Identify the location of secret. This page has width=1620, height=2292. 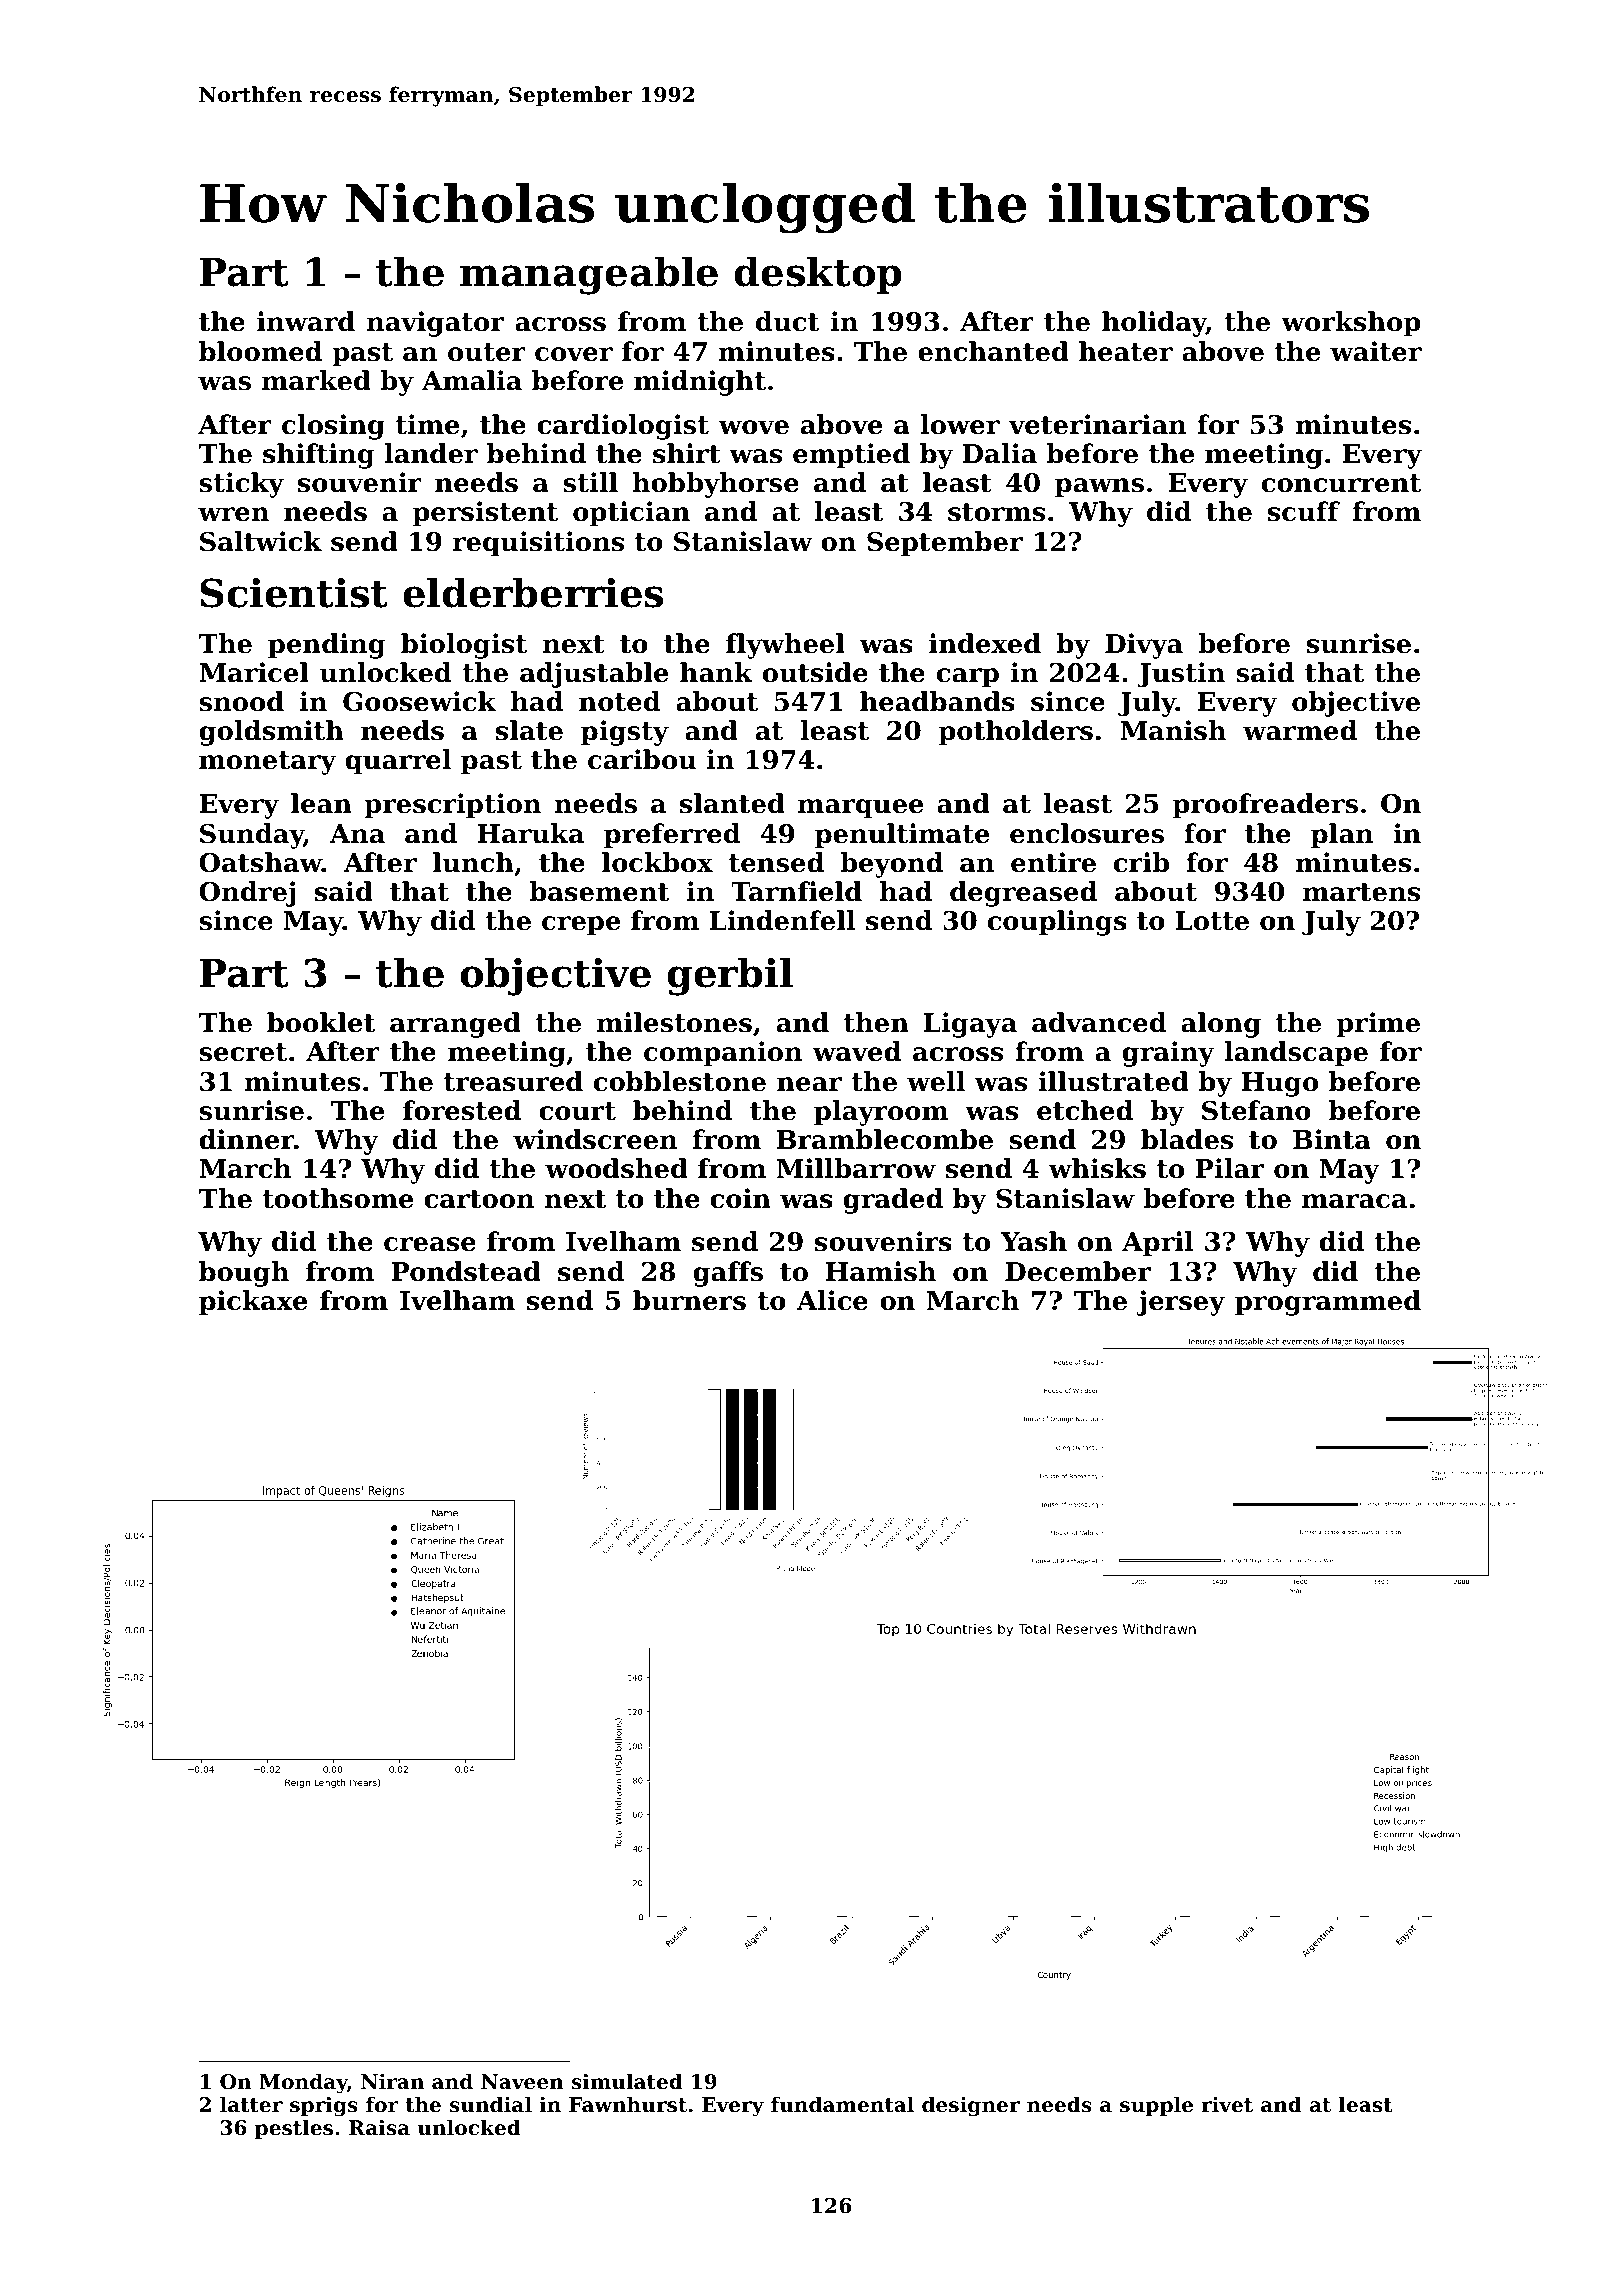
(243, 1052).
